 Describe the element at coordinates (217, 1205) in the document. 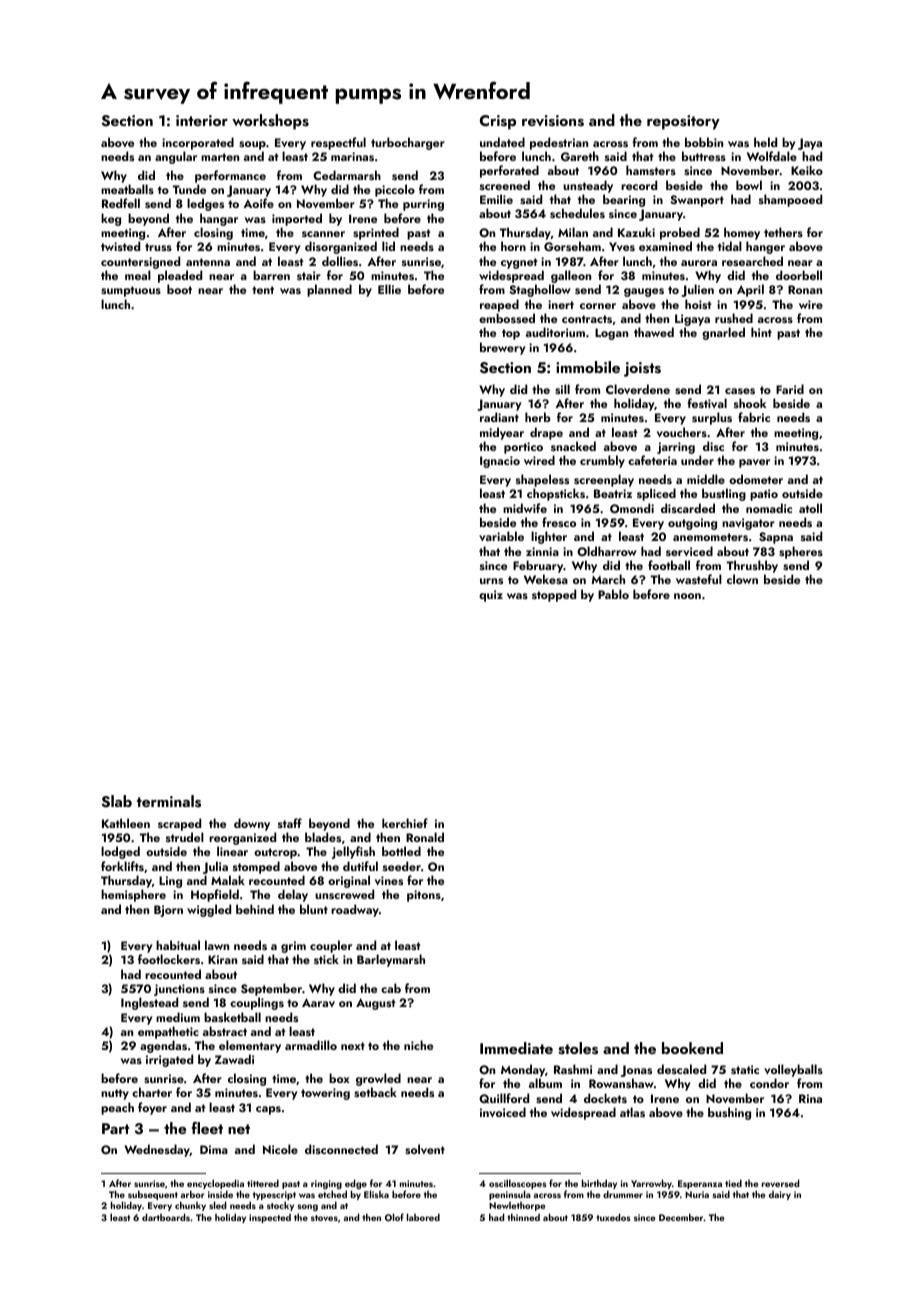

I see `sled` at that location.
